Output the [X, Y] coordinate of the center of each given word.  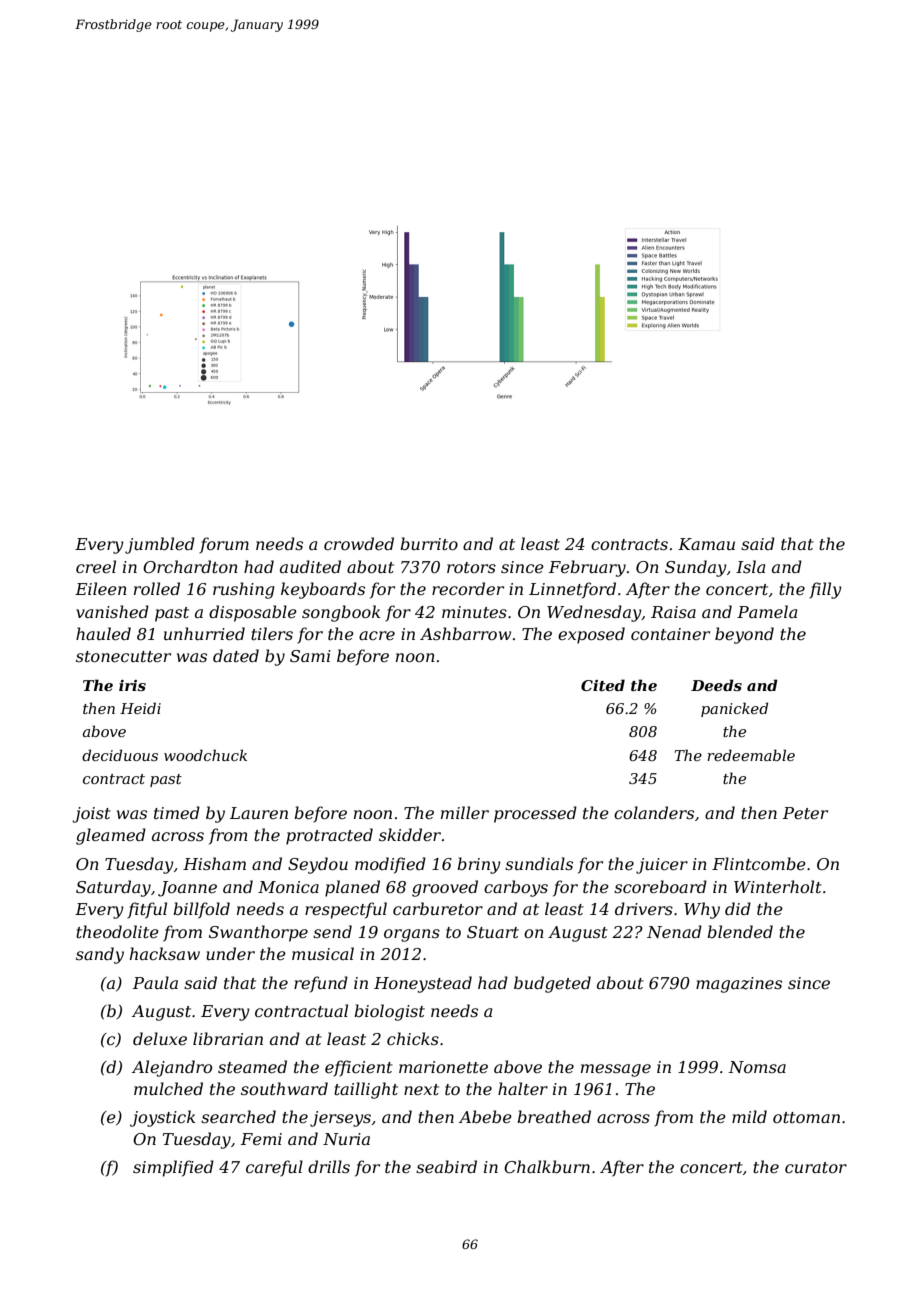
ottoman [806, 1117]
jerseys [340, 1119]
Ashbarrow [465, 633]
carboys [516, 888]
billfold [201, 910]
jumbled [160, 545]
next [421, 1089]
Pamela [767, 611]
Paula [155, 982]
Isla [750, 566]
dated [236, 655]
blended [740, 931]
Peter [805, 813]
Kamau [706, 544]
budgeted [552, 984]
